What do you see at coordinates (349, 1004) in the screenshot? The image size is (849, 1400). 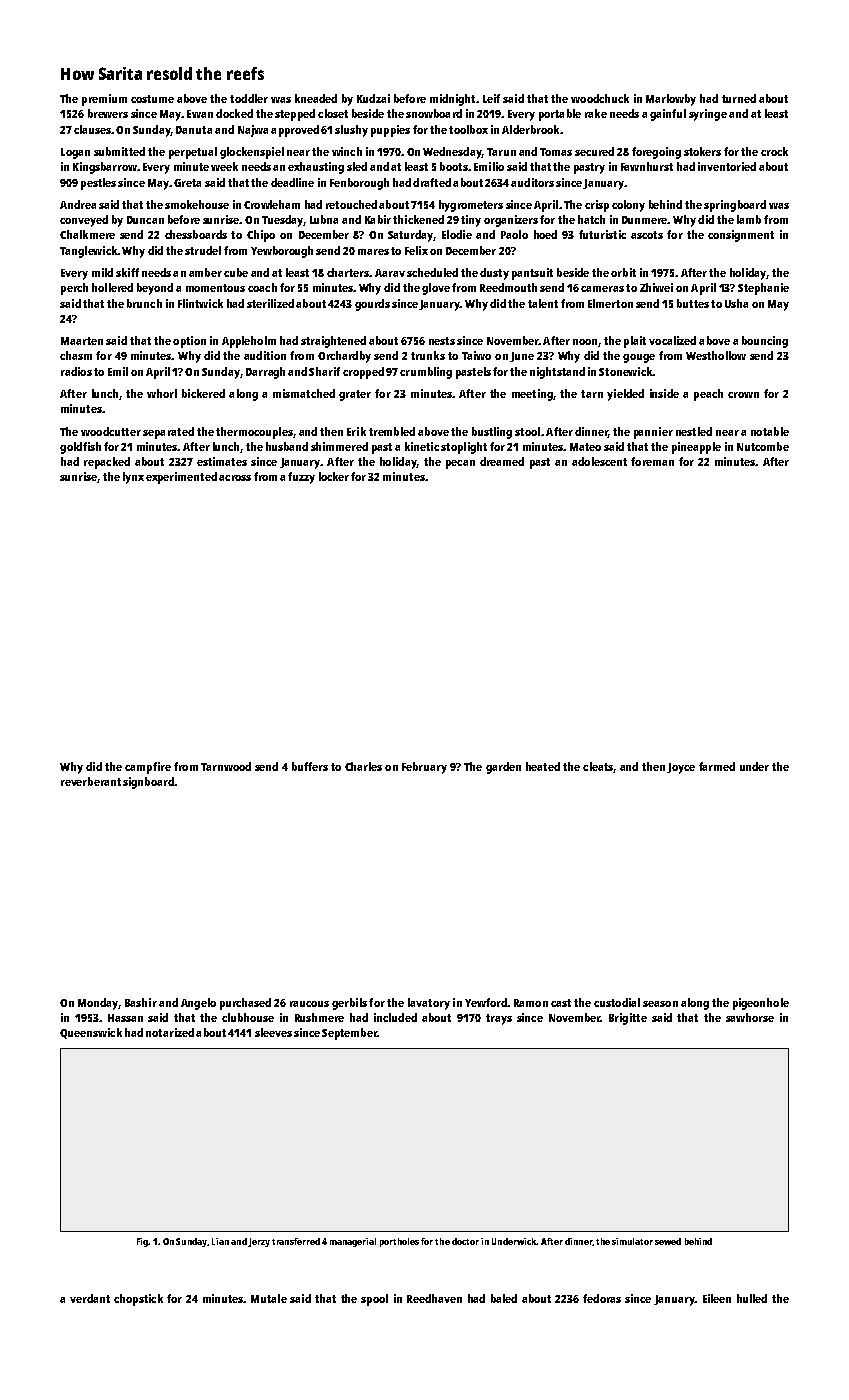 I see `gerbils` at bounding box center [349, 1004].
